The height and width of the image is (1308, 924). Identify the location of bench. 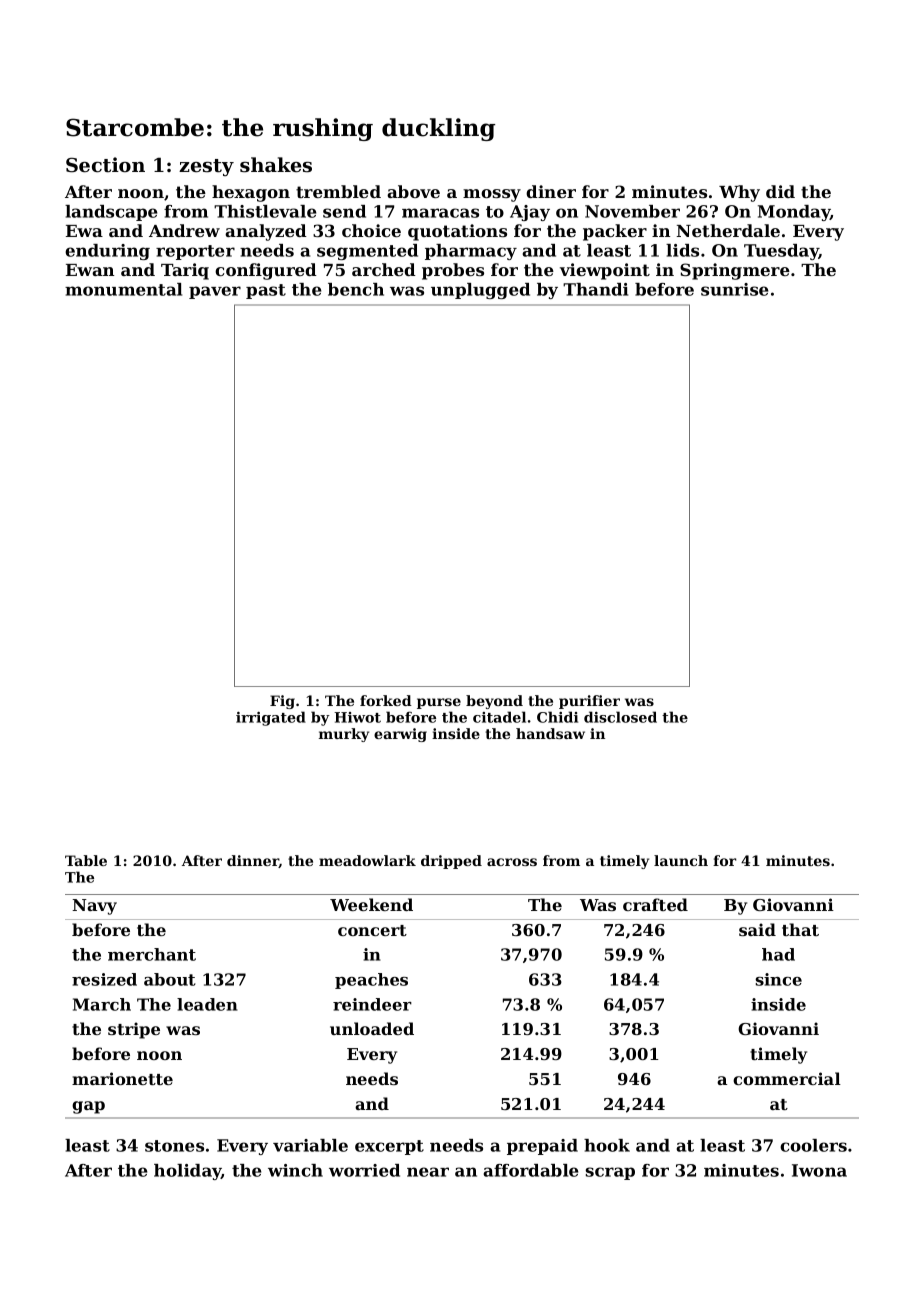
(356, 289).
